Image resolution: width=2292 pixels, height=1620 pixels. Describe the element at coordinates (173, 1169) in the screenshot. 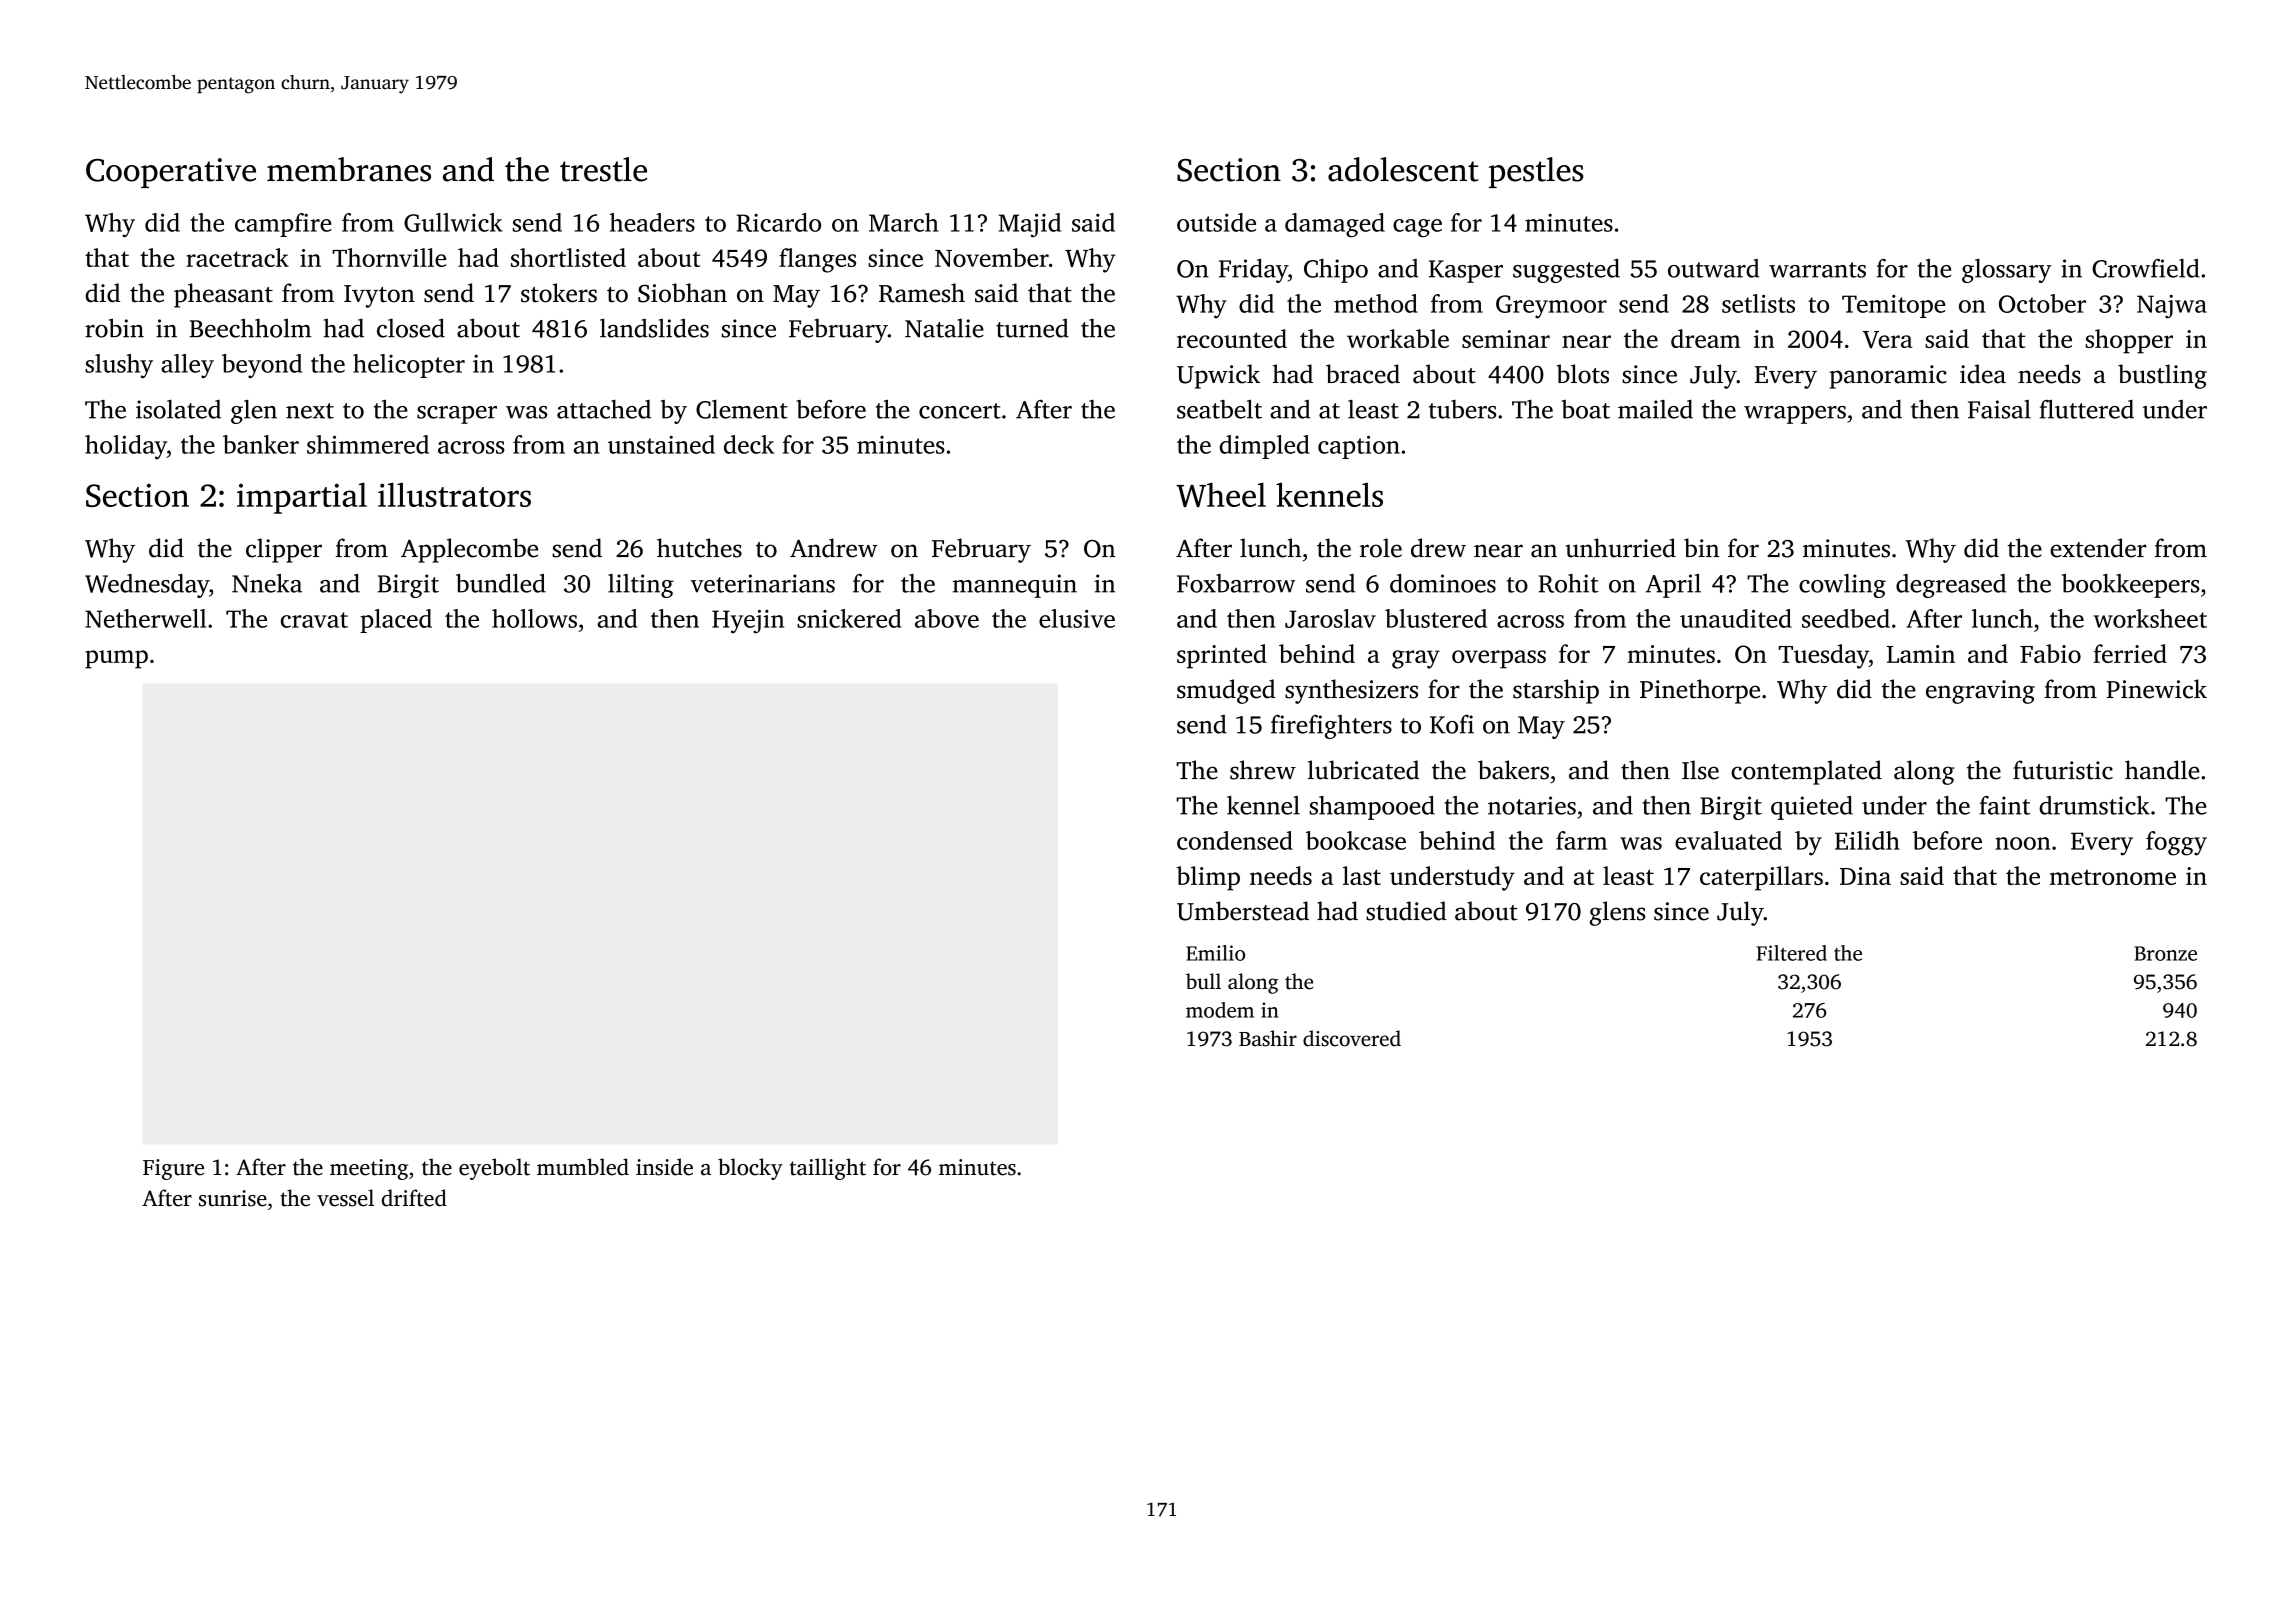

I see `Figure` at that location.
